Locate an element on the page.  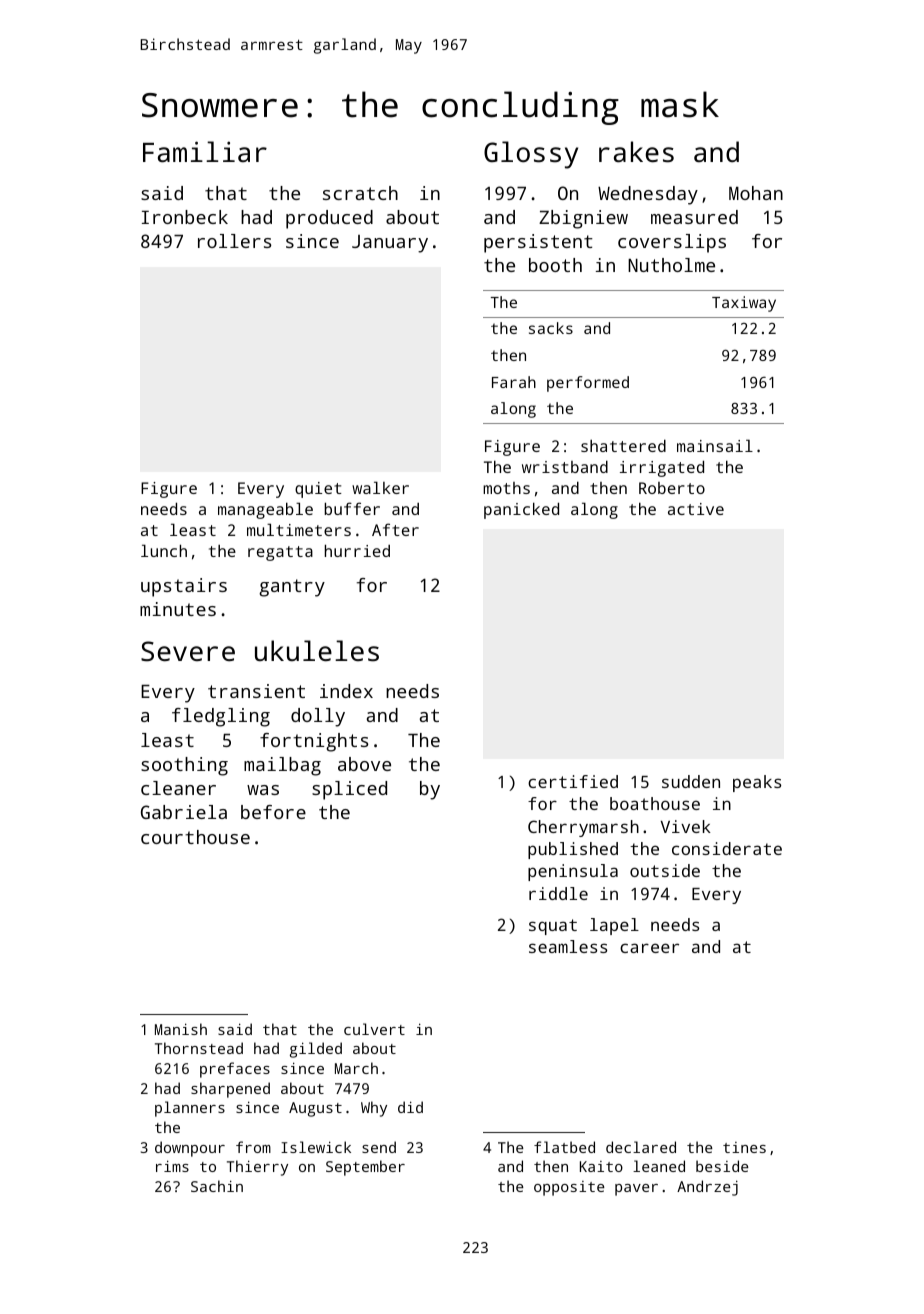
rakes is located at coordinates (636, 152).
